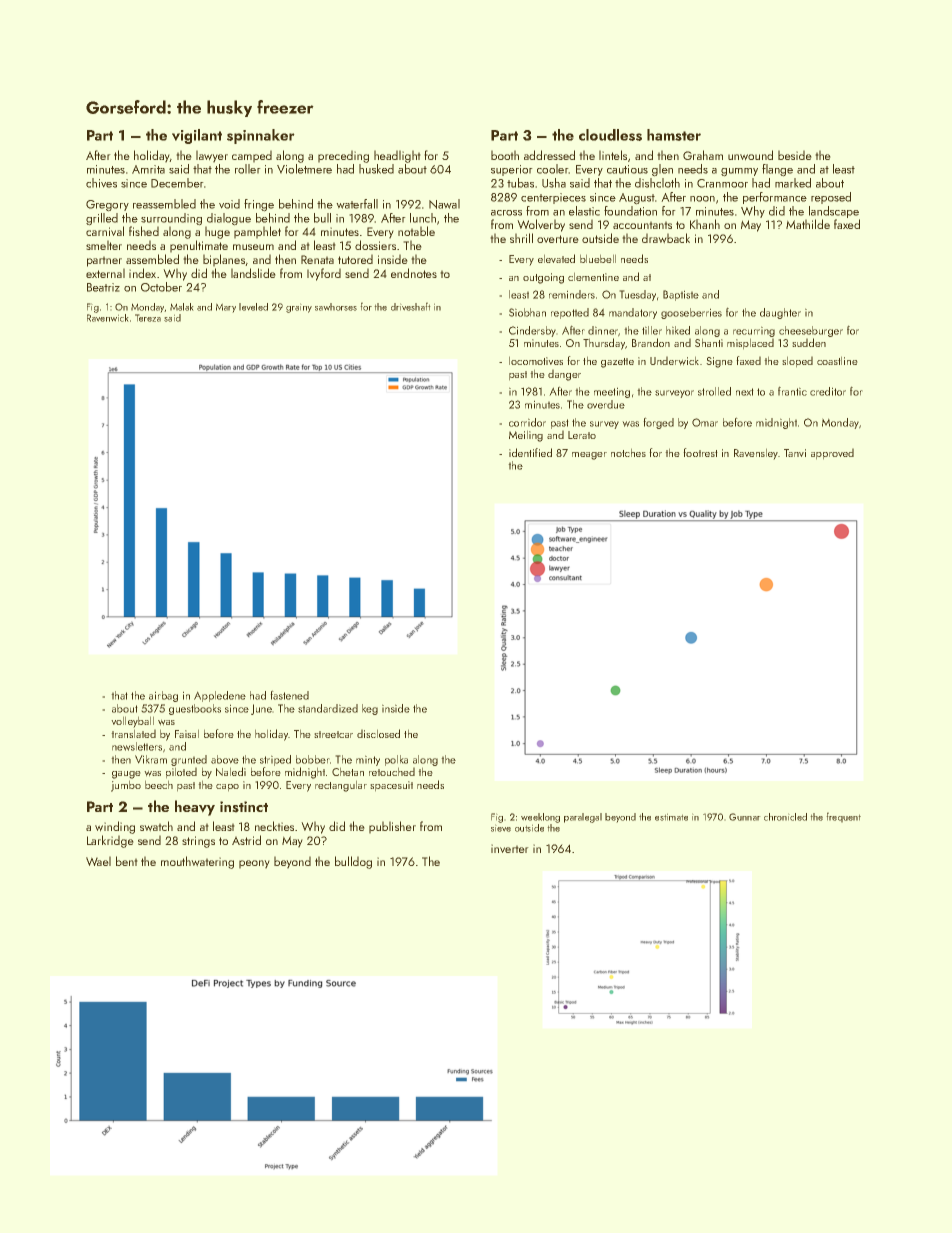  What do you see at coordinates (163, 696) in the page?
I see `airbag` at bounding box center [163, 696].
